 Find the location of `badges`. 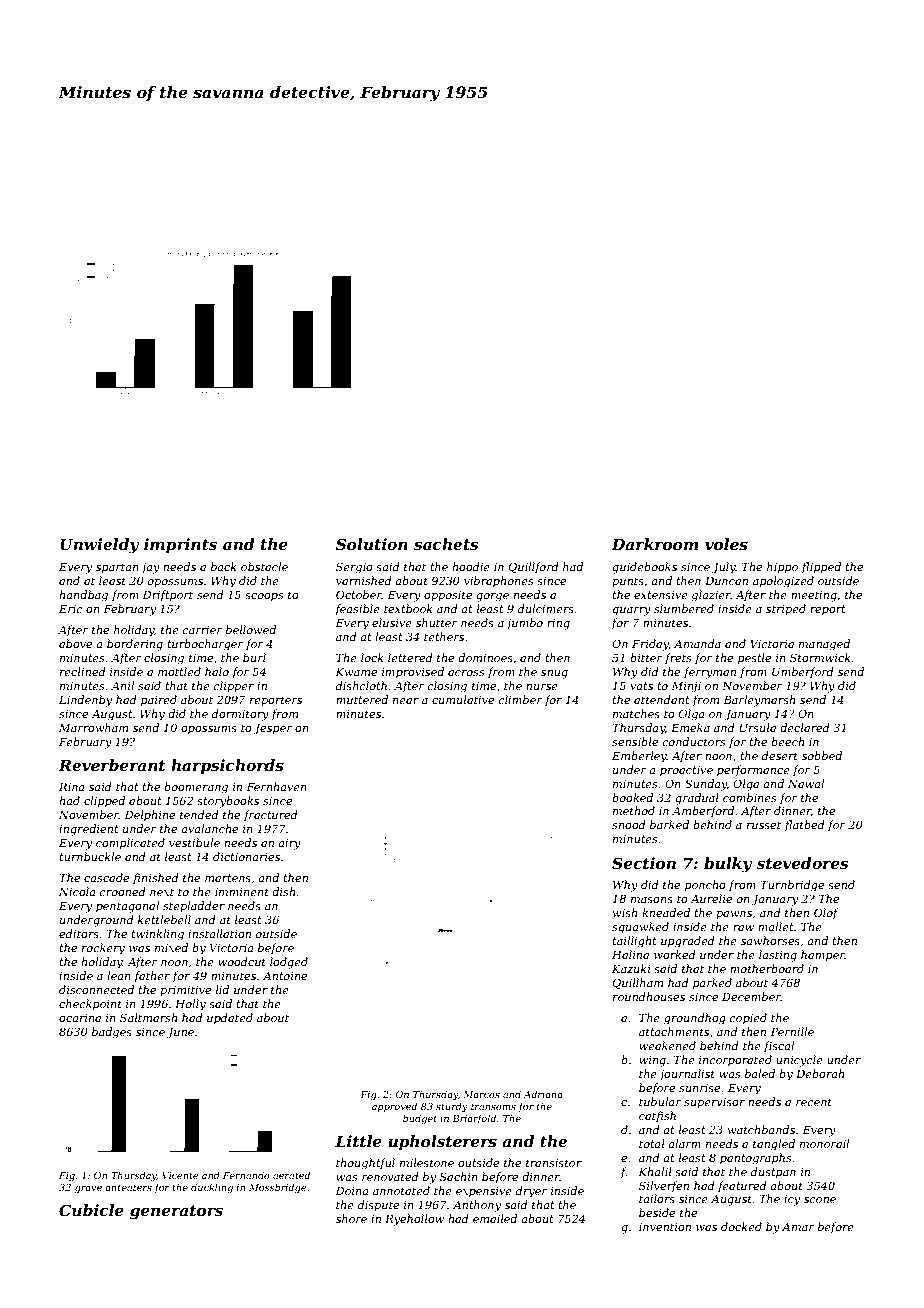

badges is located at coordinates (112, 1033).
